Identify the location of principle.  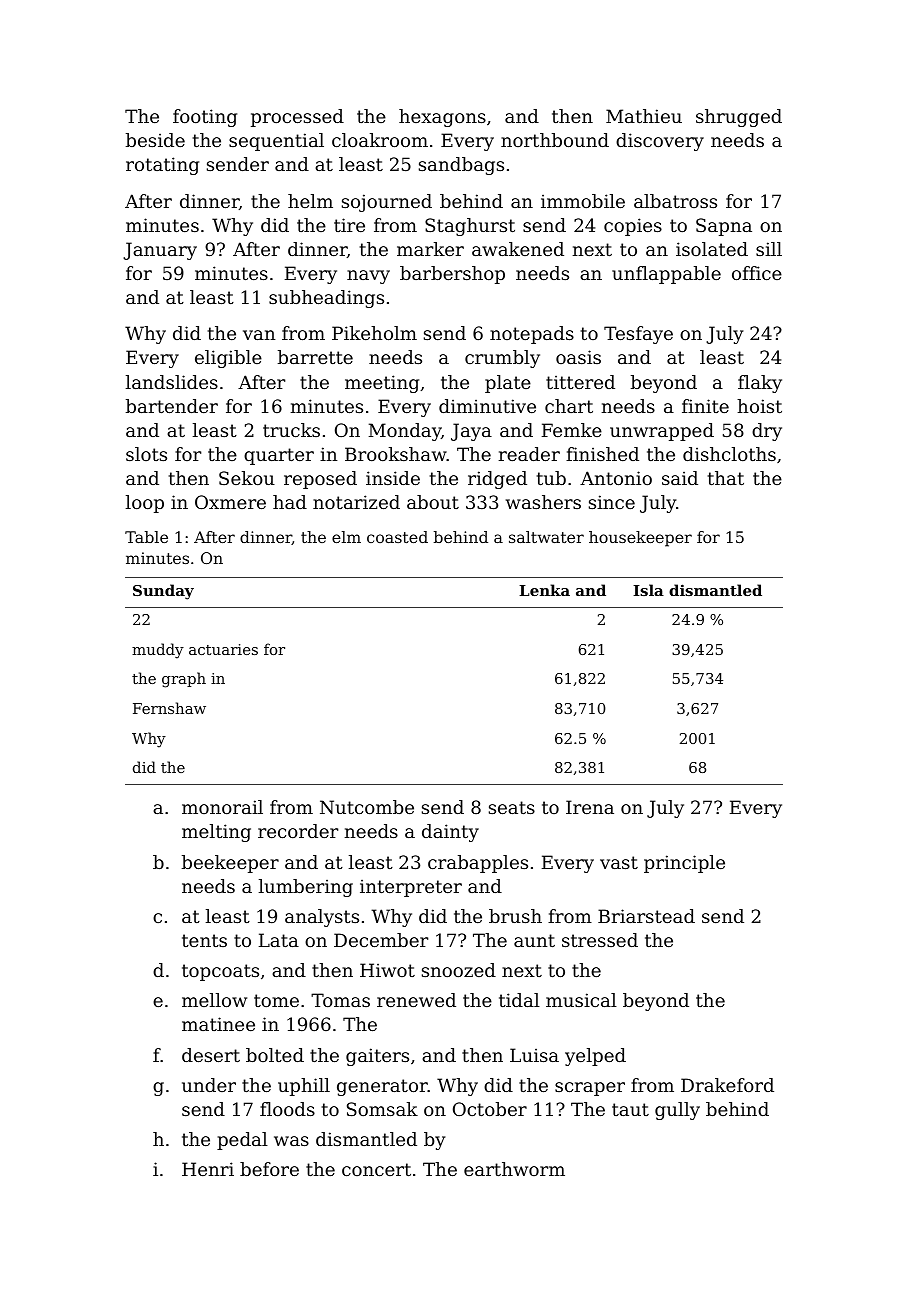
(684, 864).
